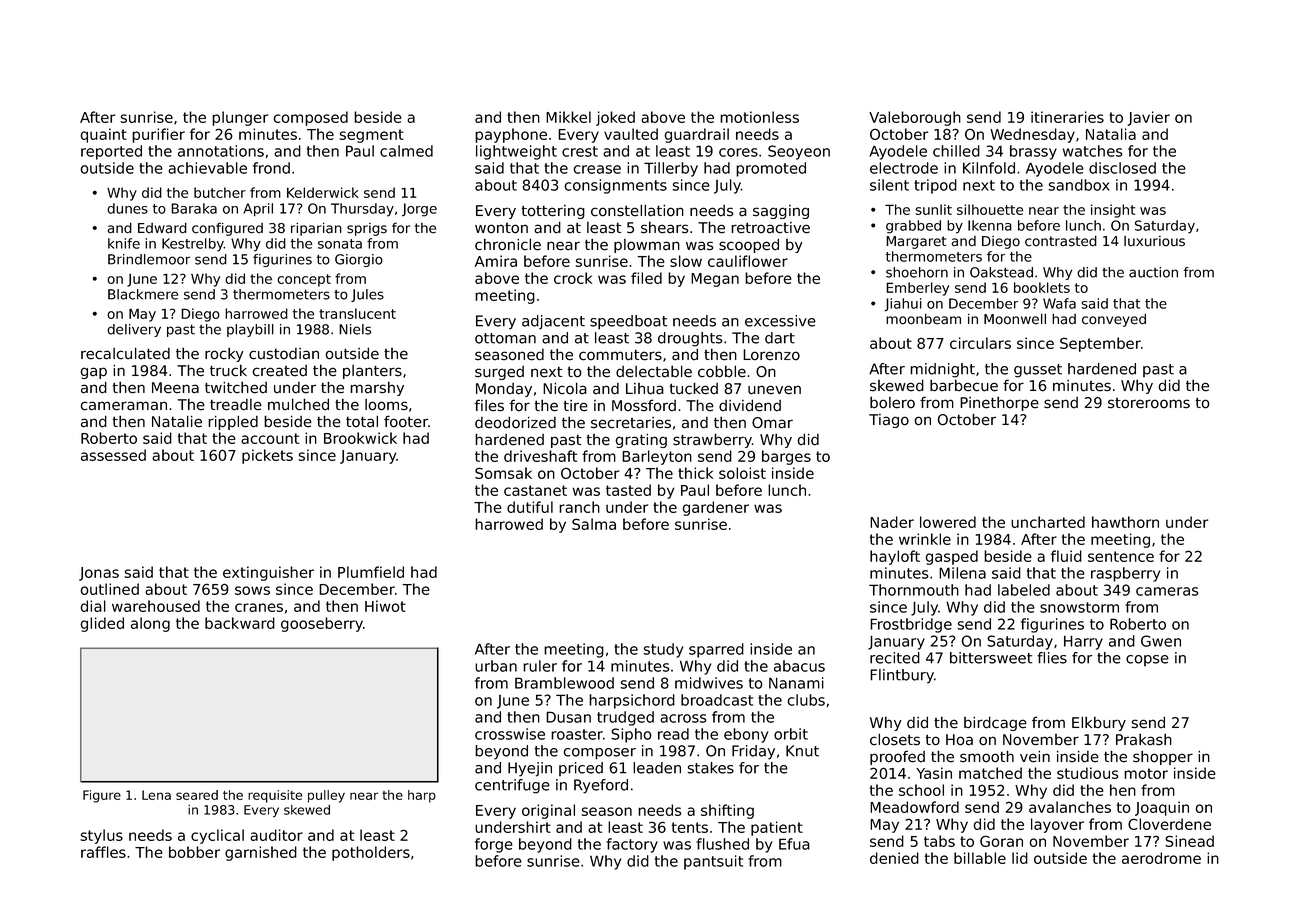  What do you see at coordinates (1125, 522) in the screenshot?
I see `hawthorn` at bounding box center [1125, 522].
